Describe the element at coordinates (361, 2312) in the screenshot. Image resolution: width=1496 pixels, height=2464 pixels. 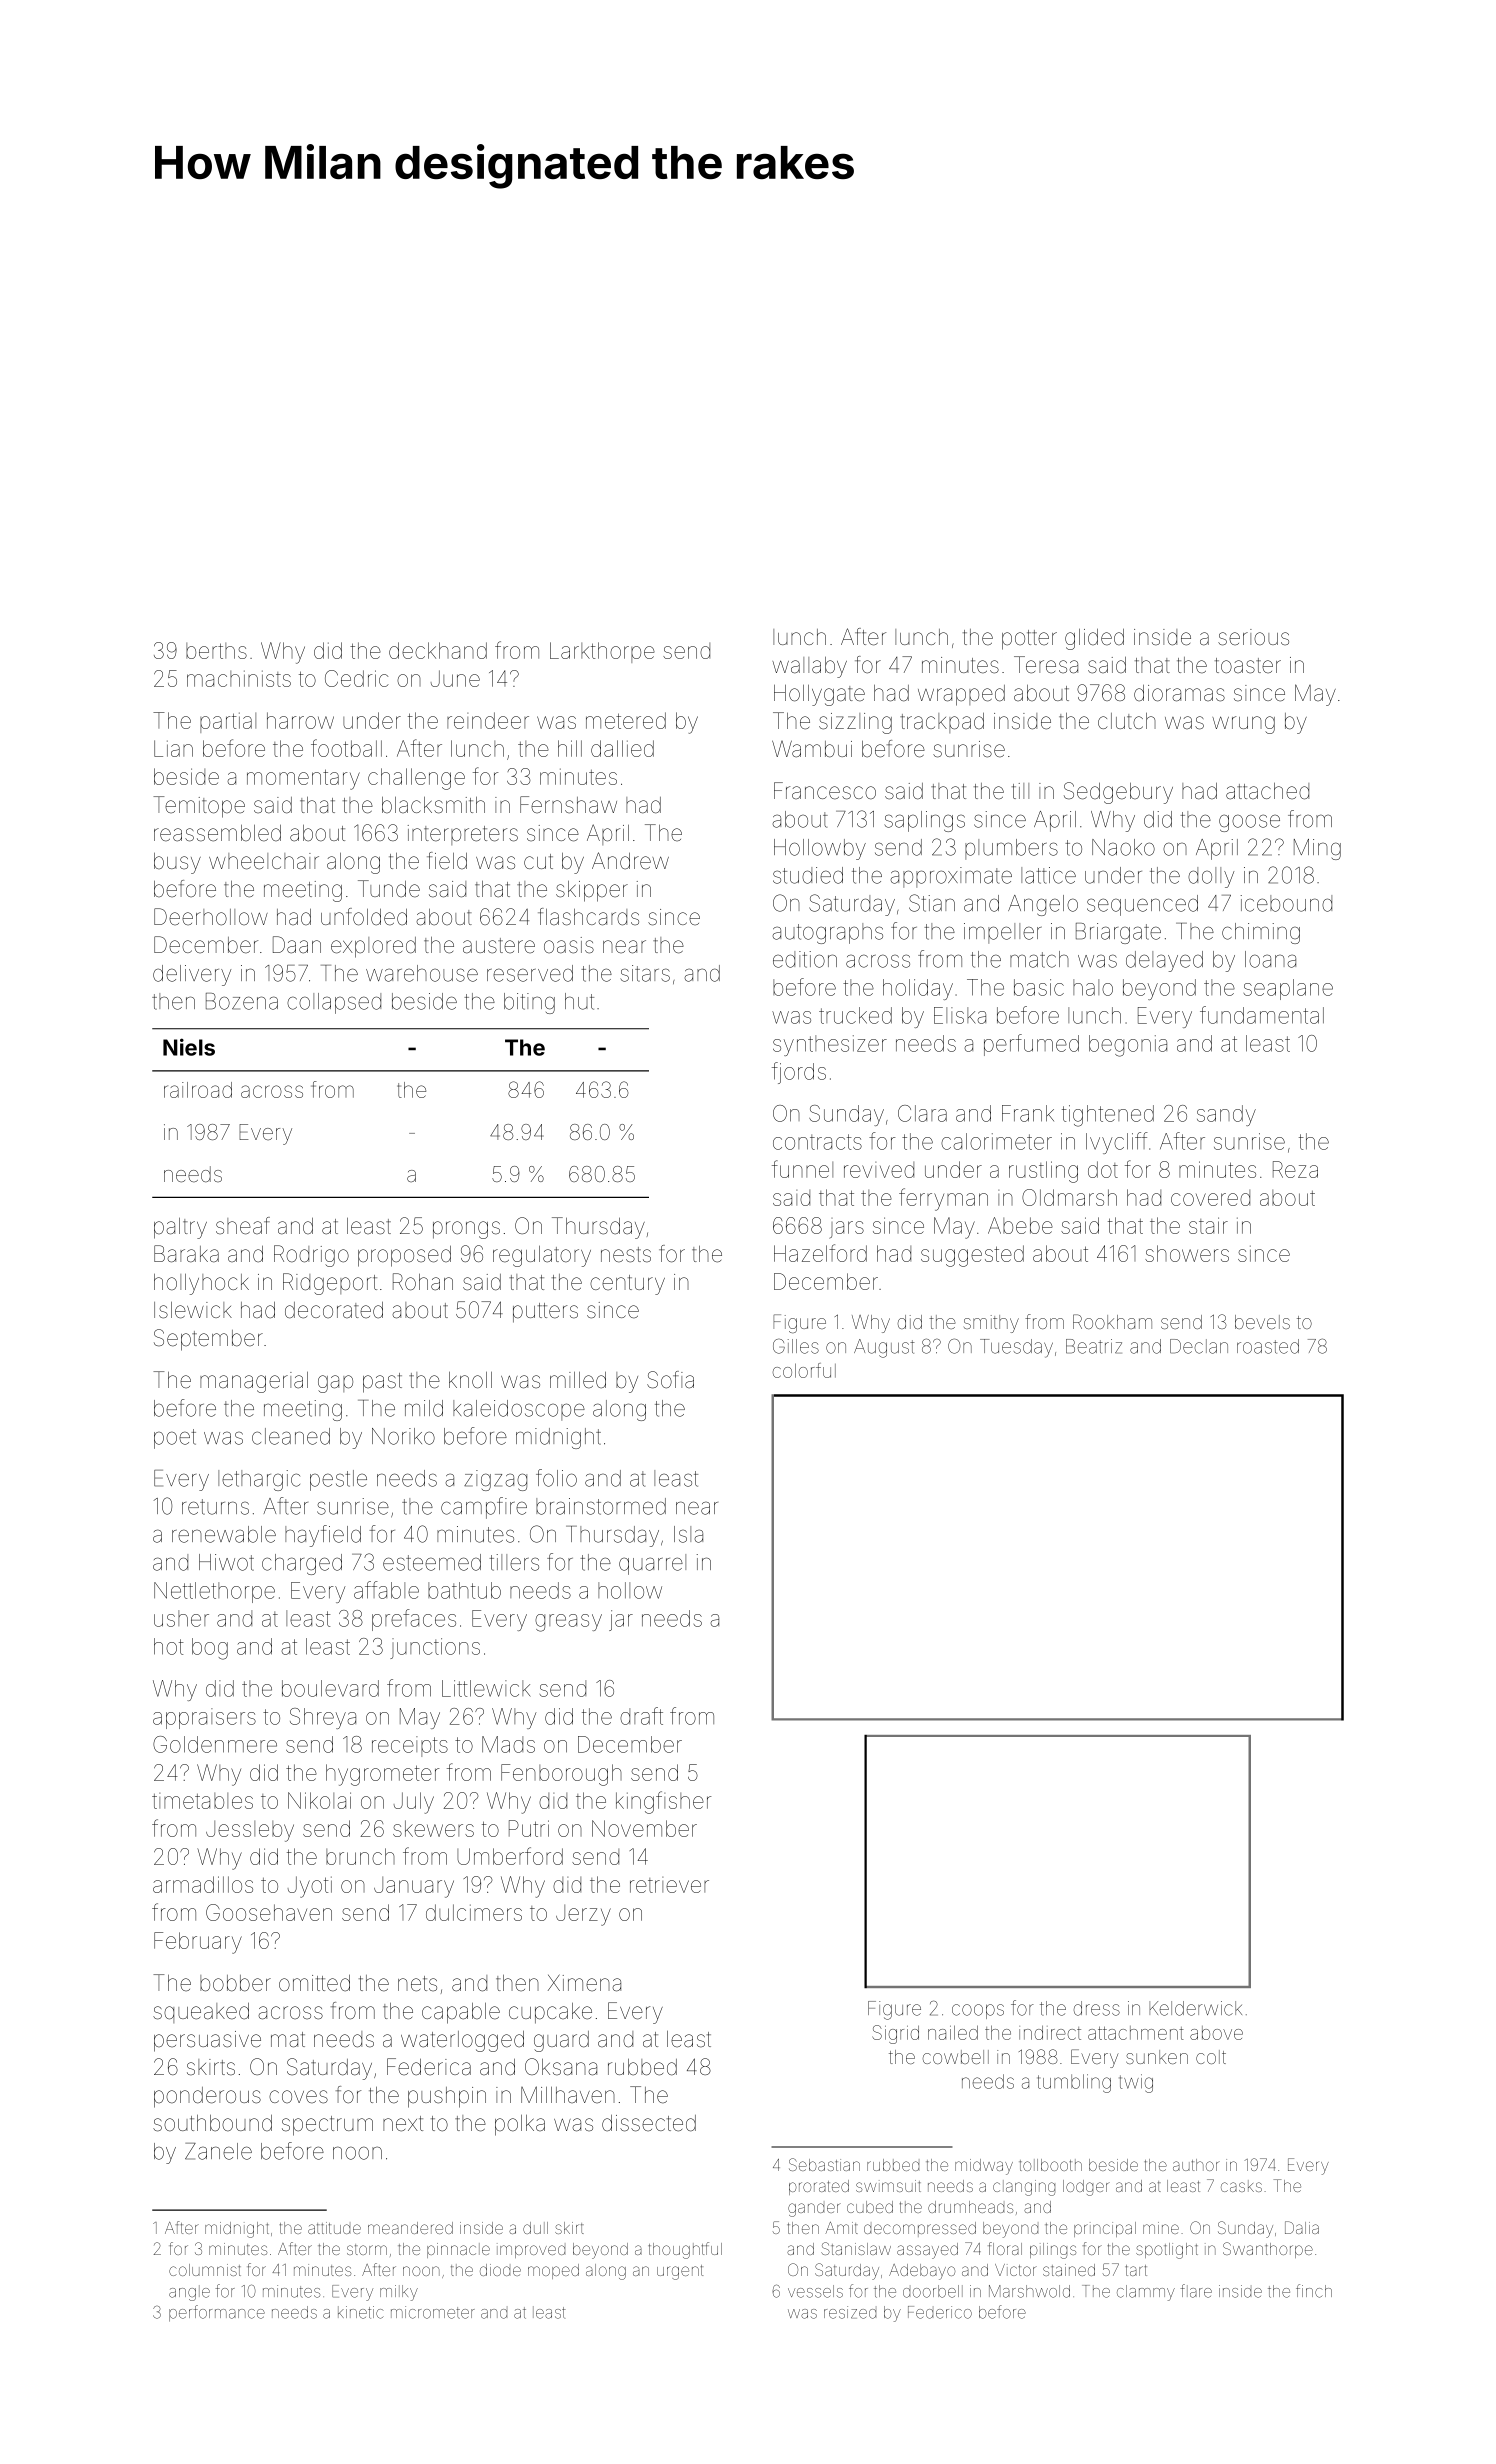
I see `kinetic` at that location.
